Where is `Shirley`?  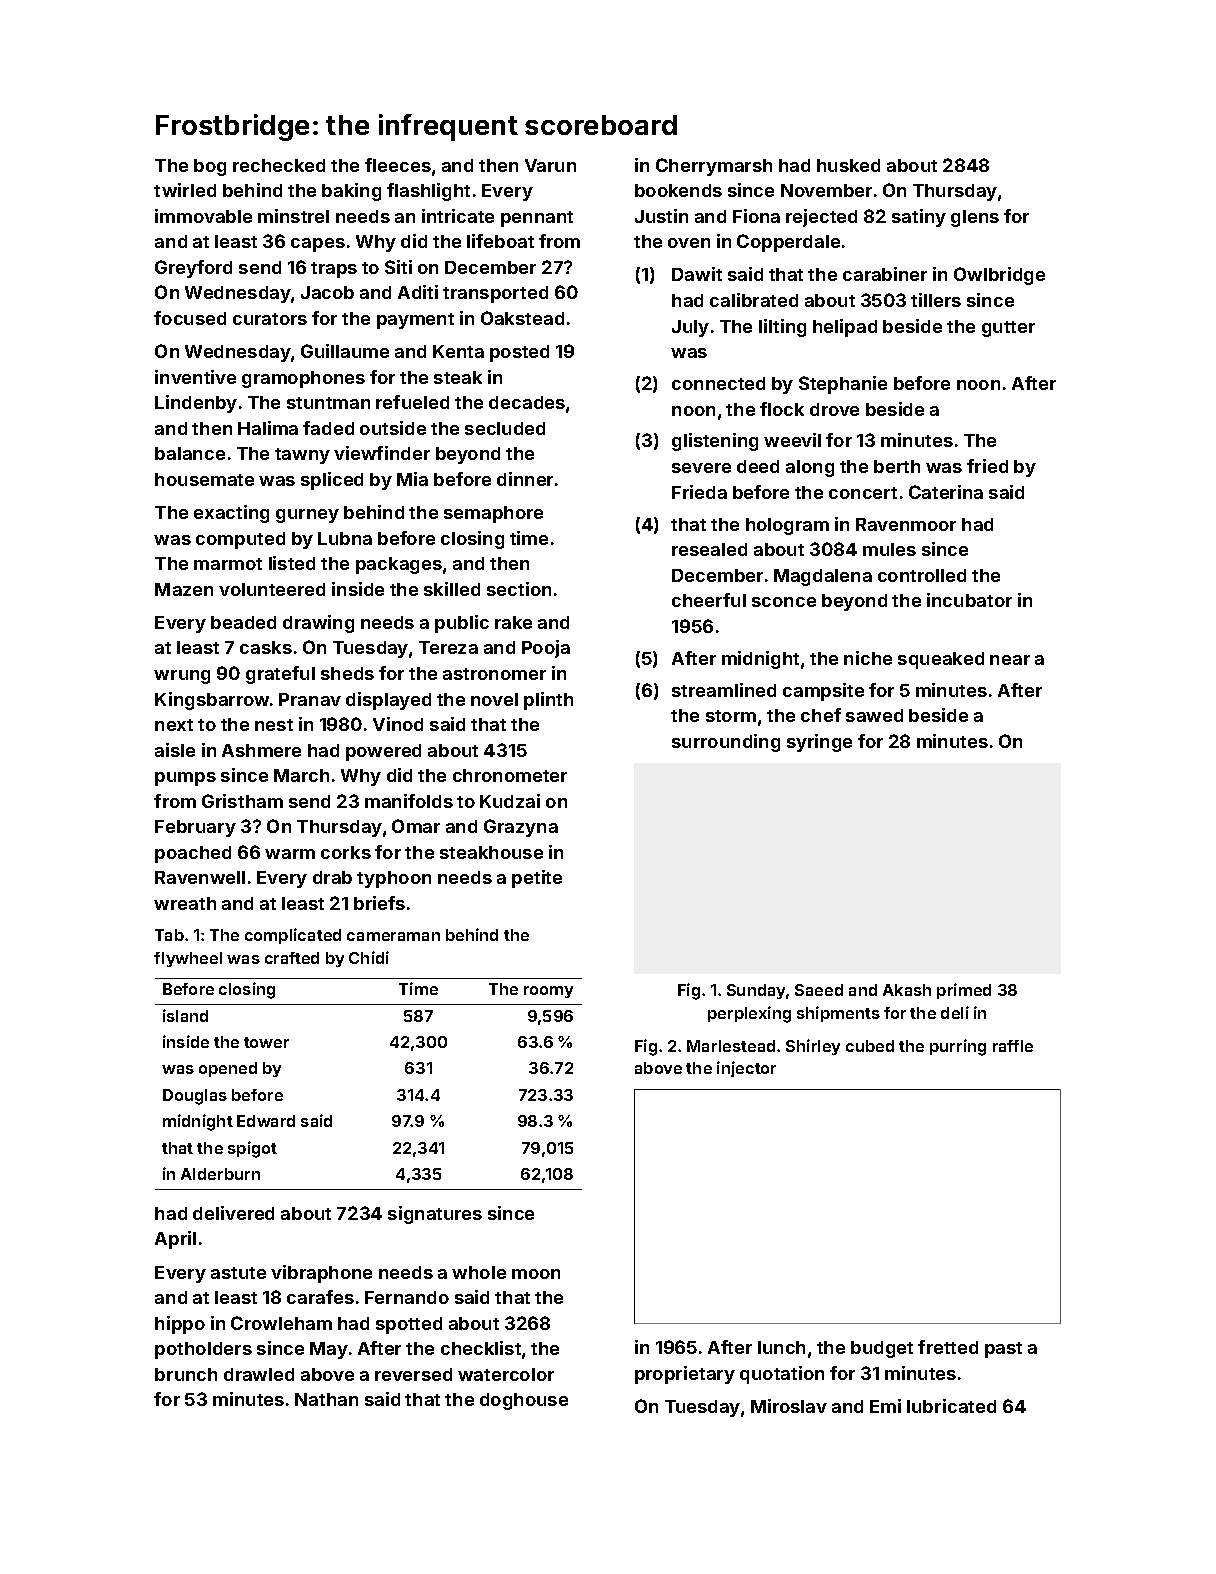
Shirley is located at coordinates (813, 1047).
